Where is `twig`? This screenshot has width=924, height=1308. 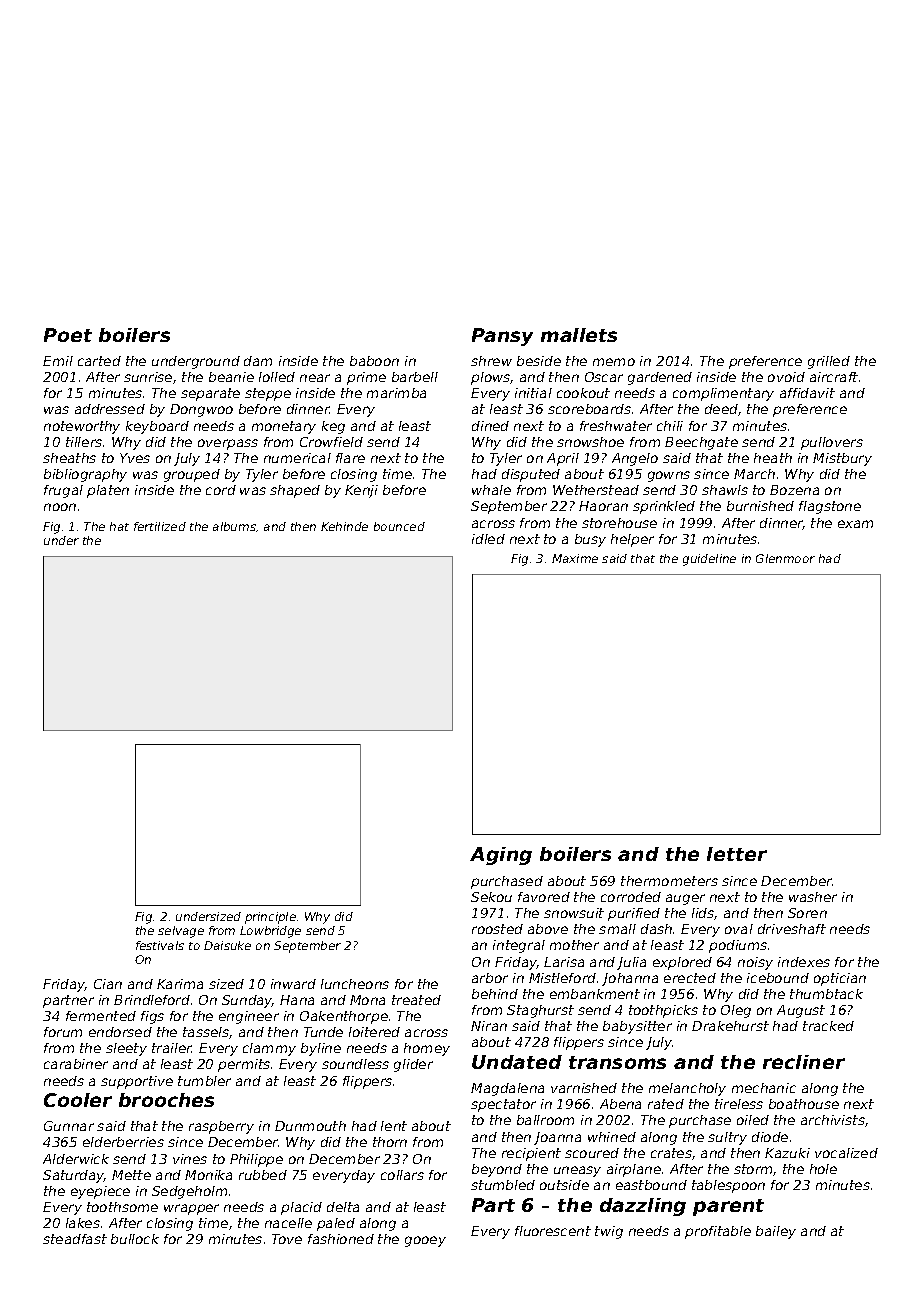
twig is located at coordinates (609, 1232).
